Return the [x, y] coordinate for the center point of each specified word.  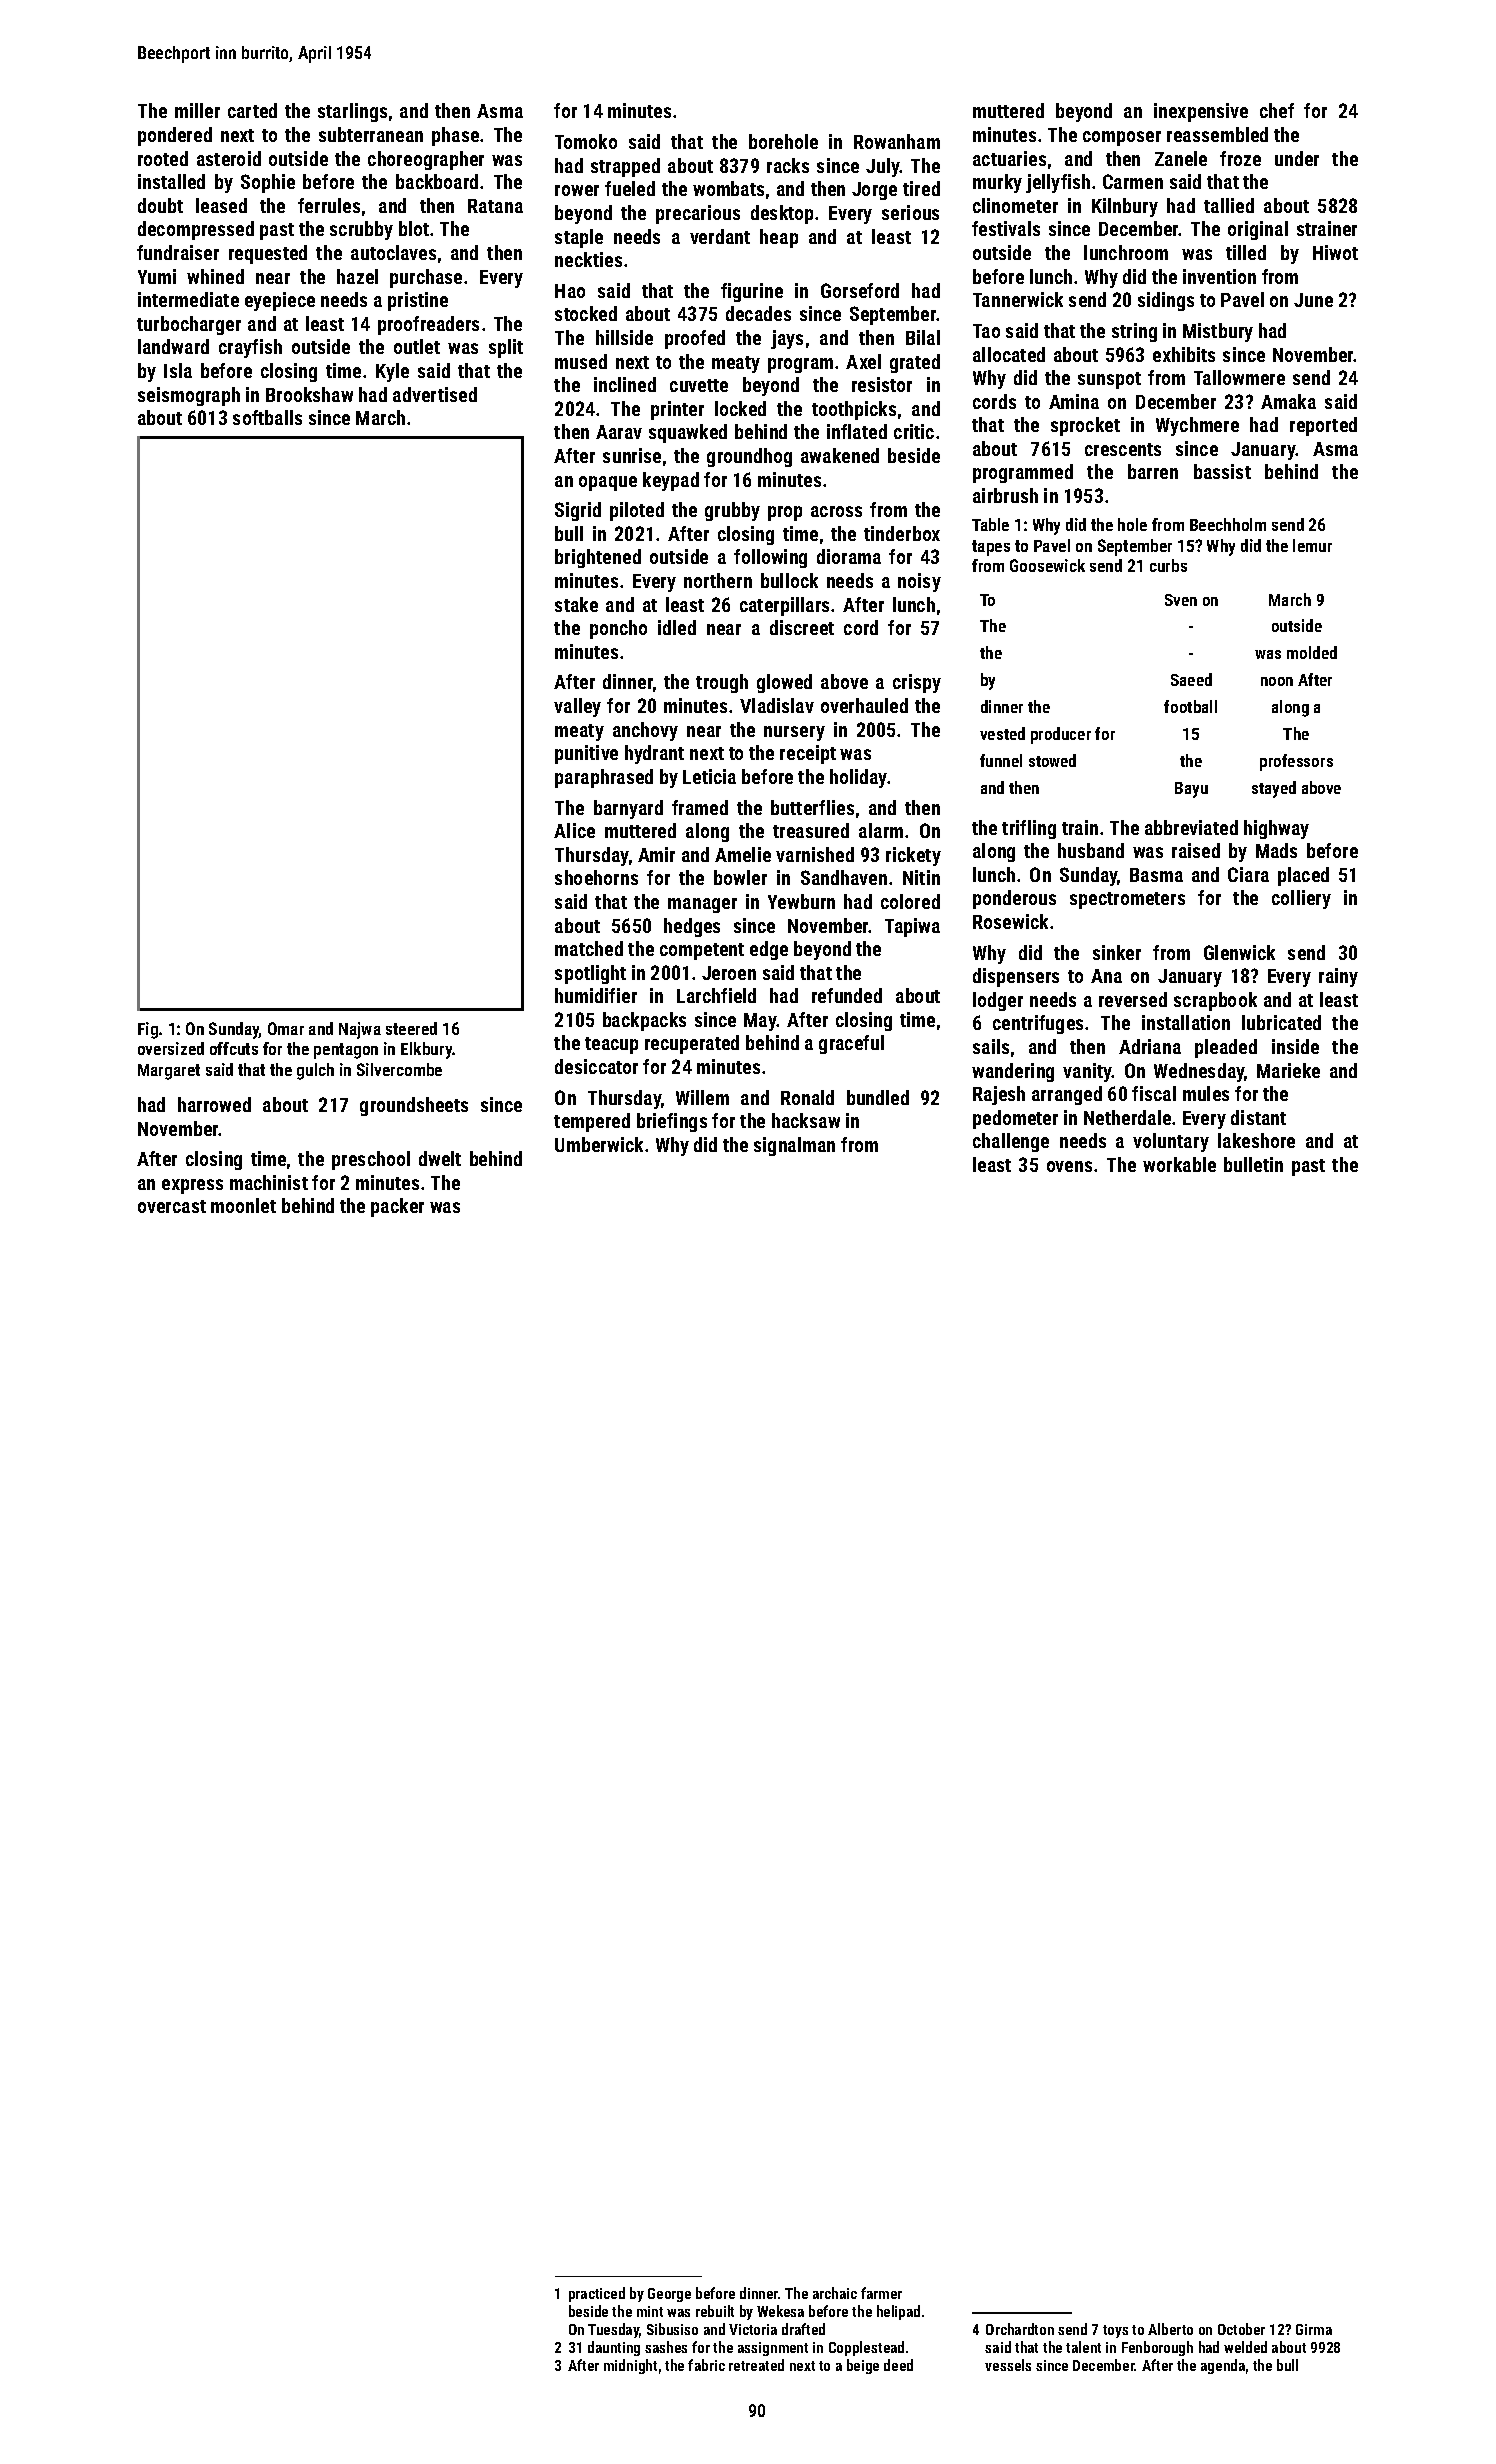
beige [863, 2366]
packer [397, 1207]
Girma [1314, 2329]
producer [1061, 735]
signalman [794, 1146]
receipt [808, 754]
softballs [267, 417]
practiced [597, 2294]
